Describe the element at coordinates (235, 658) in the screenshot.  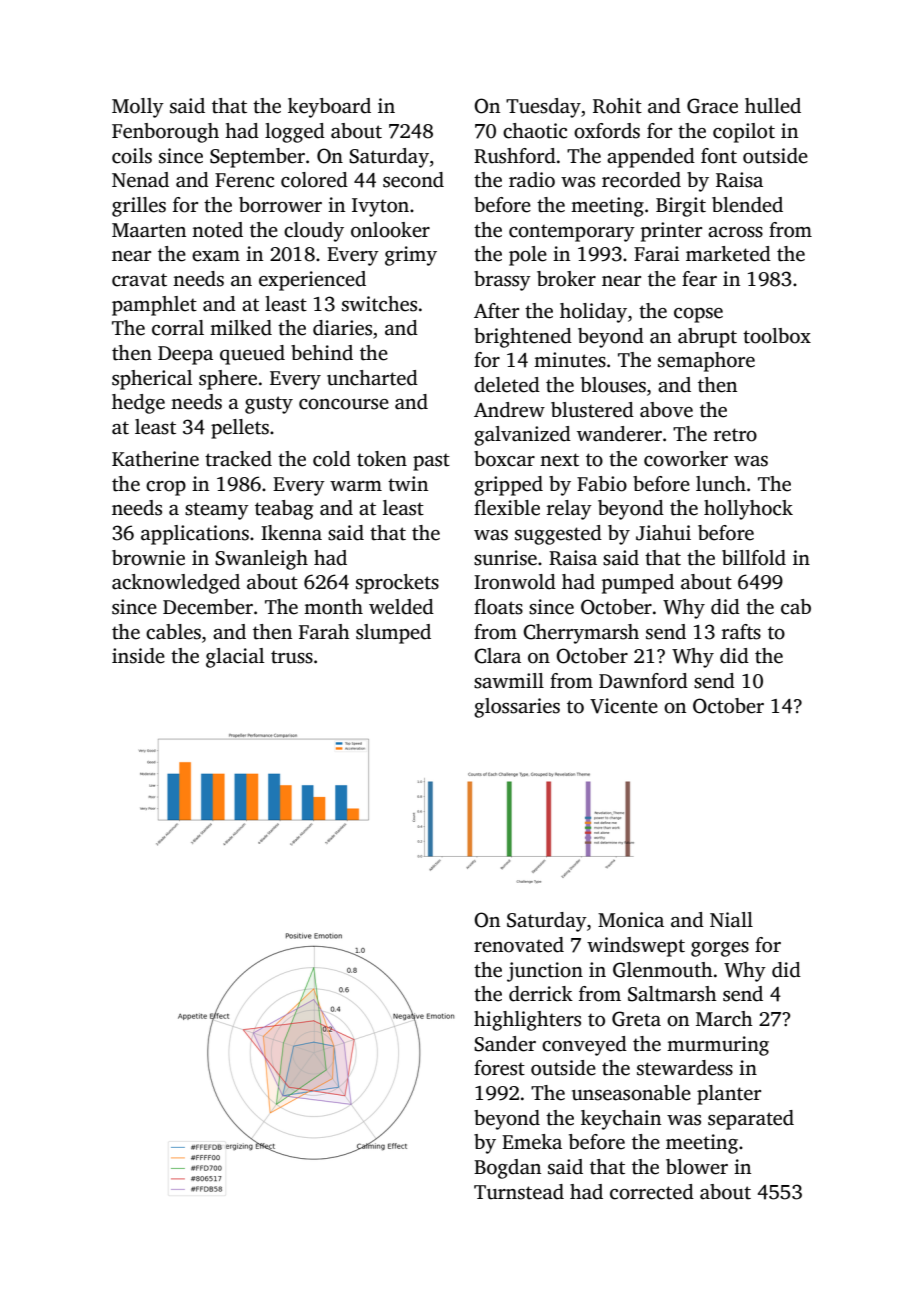
I see `glacial` at that location.
